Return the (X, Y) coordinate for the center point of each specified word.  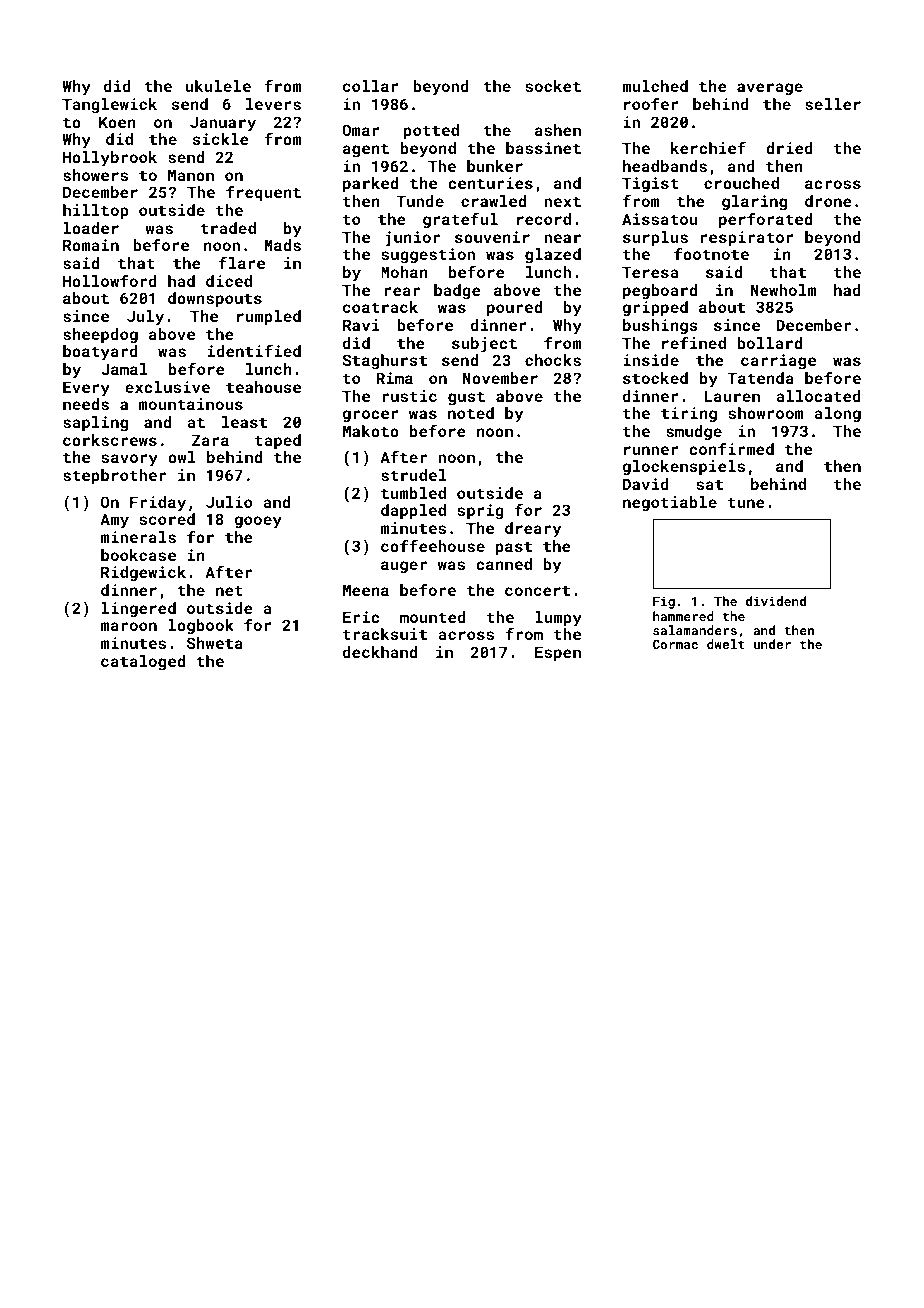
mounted (433, 617)
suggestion (428, 256)
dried (789, 148)
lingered (139, 610)
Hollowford (110, 280)
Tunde (420, 201)
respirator (747, 238)
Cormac (675, 644)
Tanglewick (109, 106)
